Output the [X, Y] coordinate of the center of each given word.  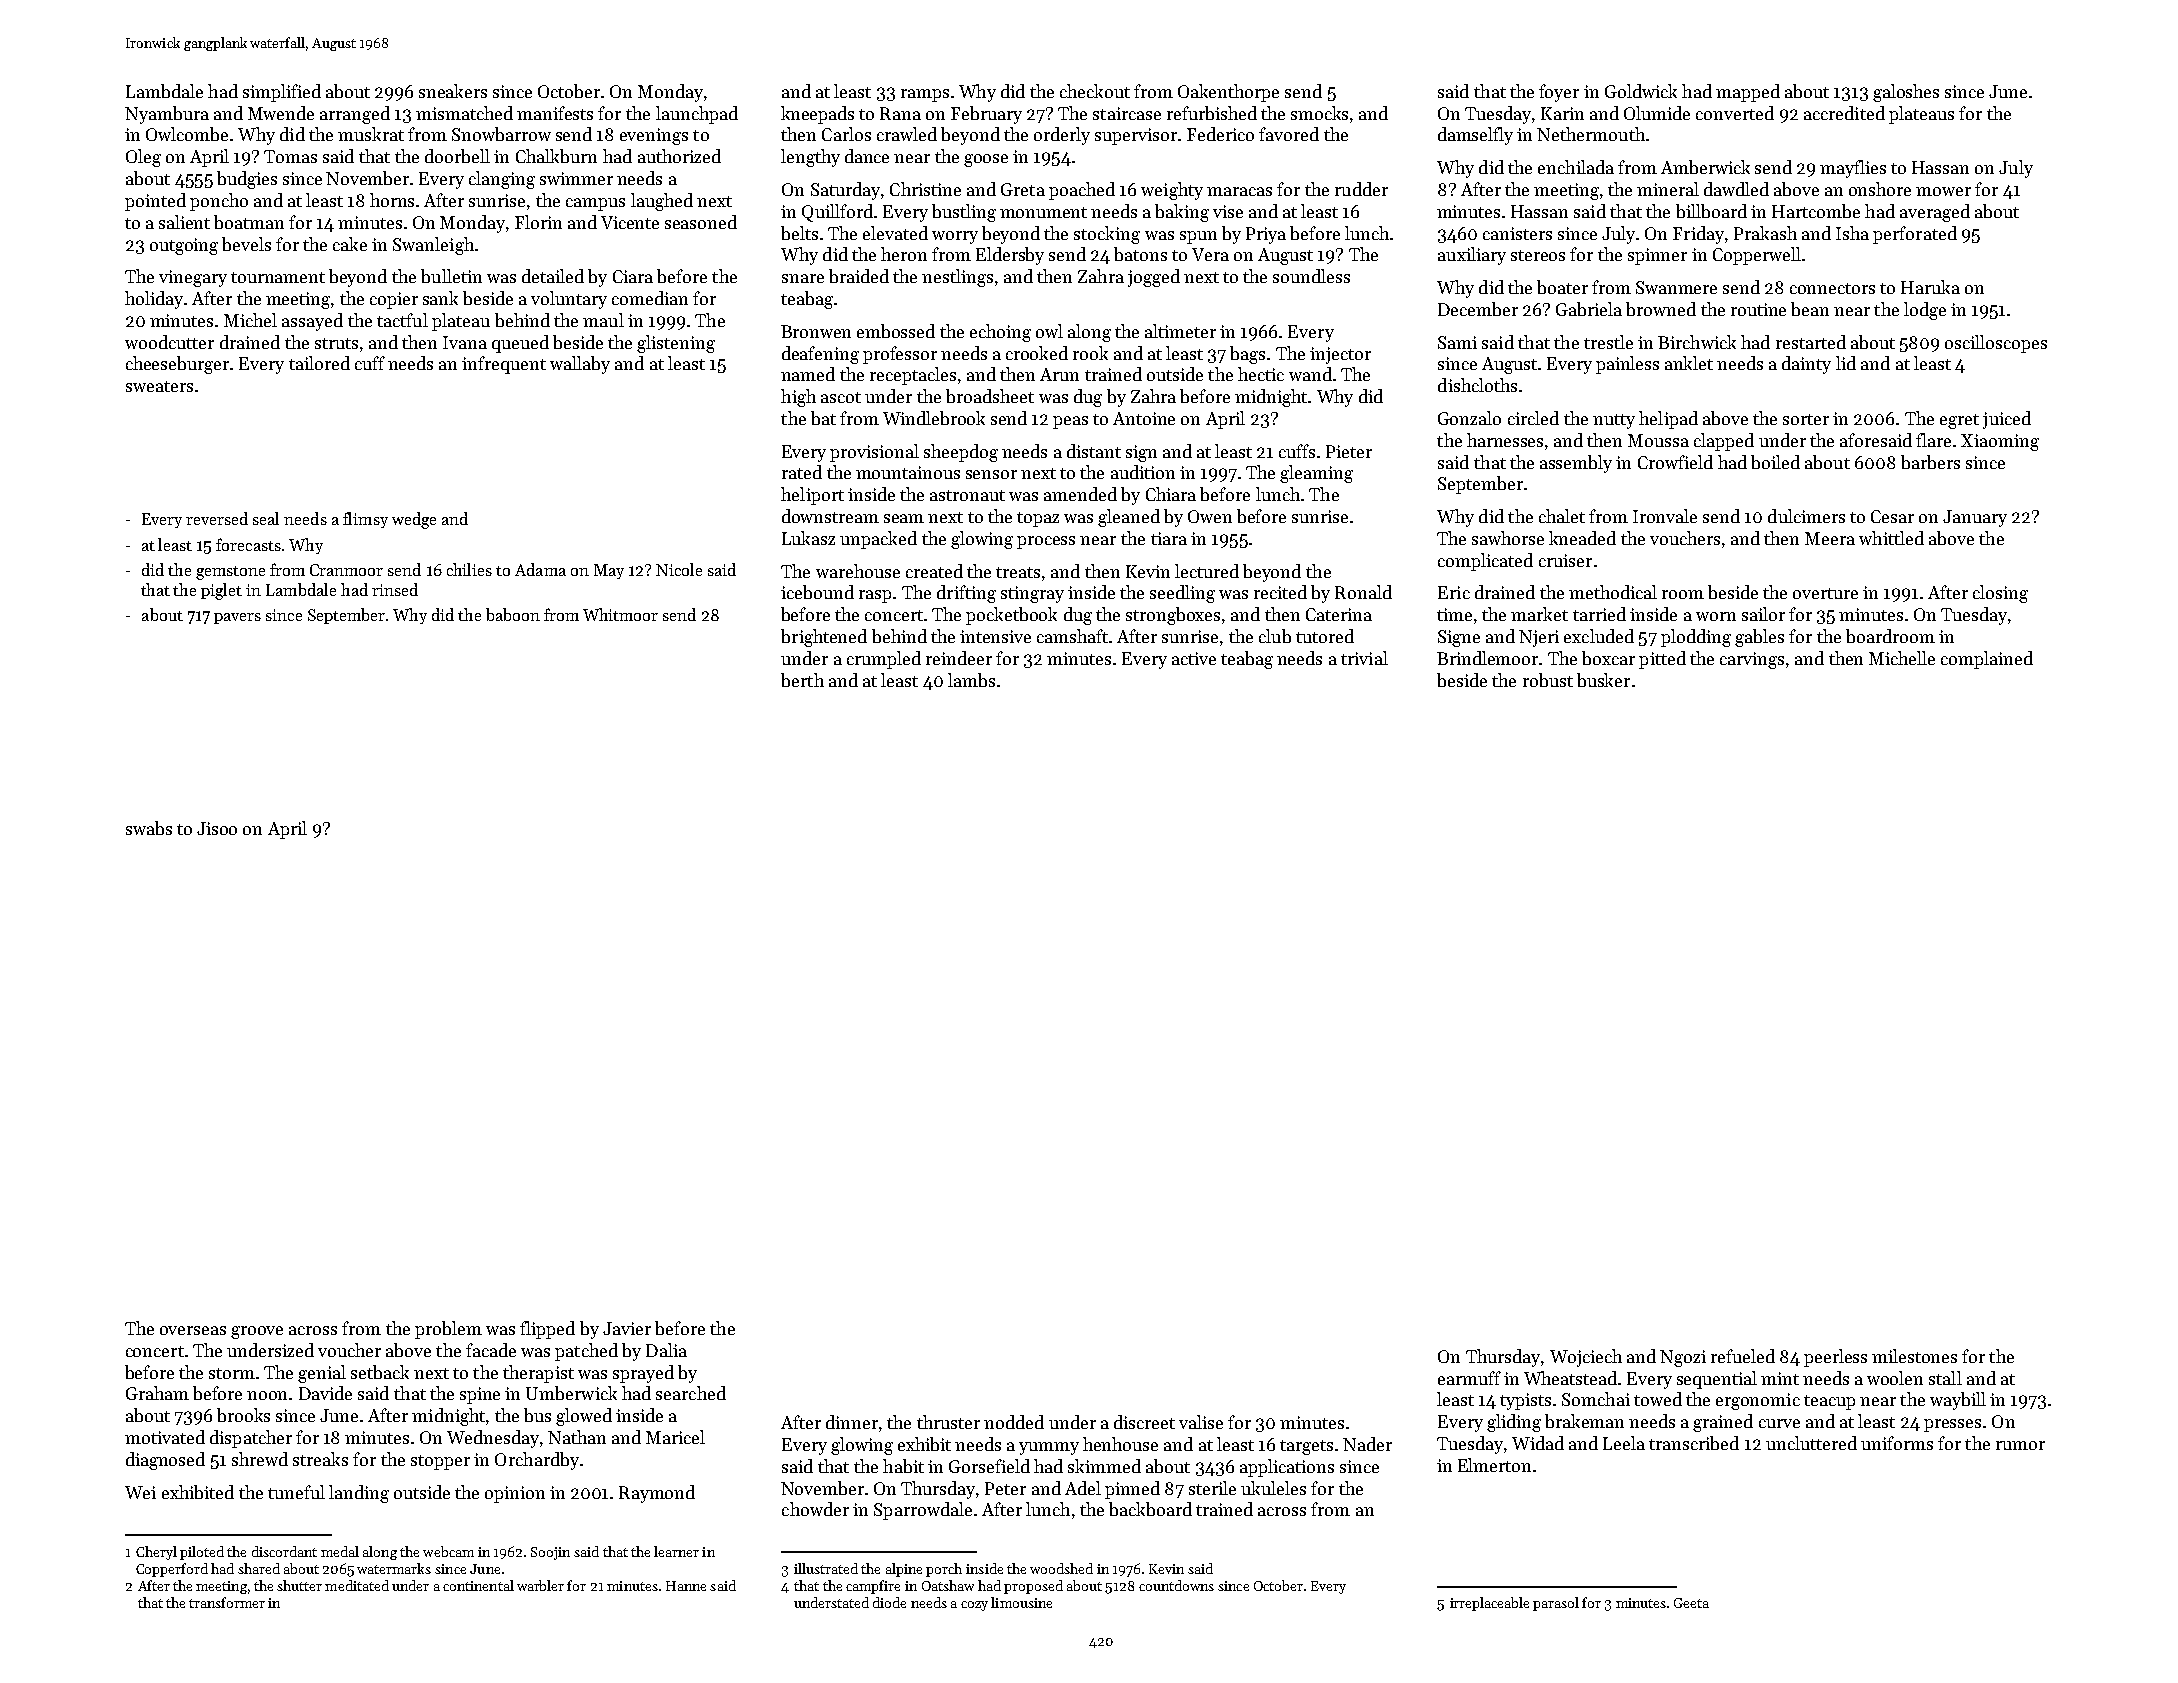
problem [448, 1330]
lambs [971, 680]
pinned [1132, 1490]
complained [1987, 660]
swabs [149, 828]
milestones [1914, 1356]
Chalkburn [556, 156]
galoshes [1906, 93]
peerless [1835, 1358]
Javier [627, 1328]
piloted [202, 1553]
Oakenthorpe [1228, 93]
